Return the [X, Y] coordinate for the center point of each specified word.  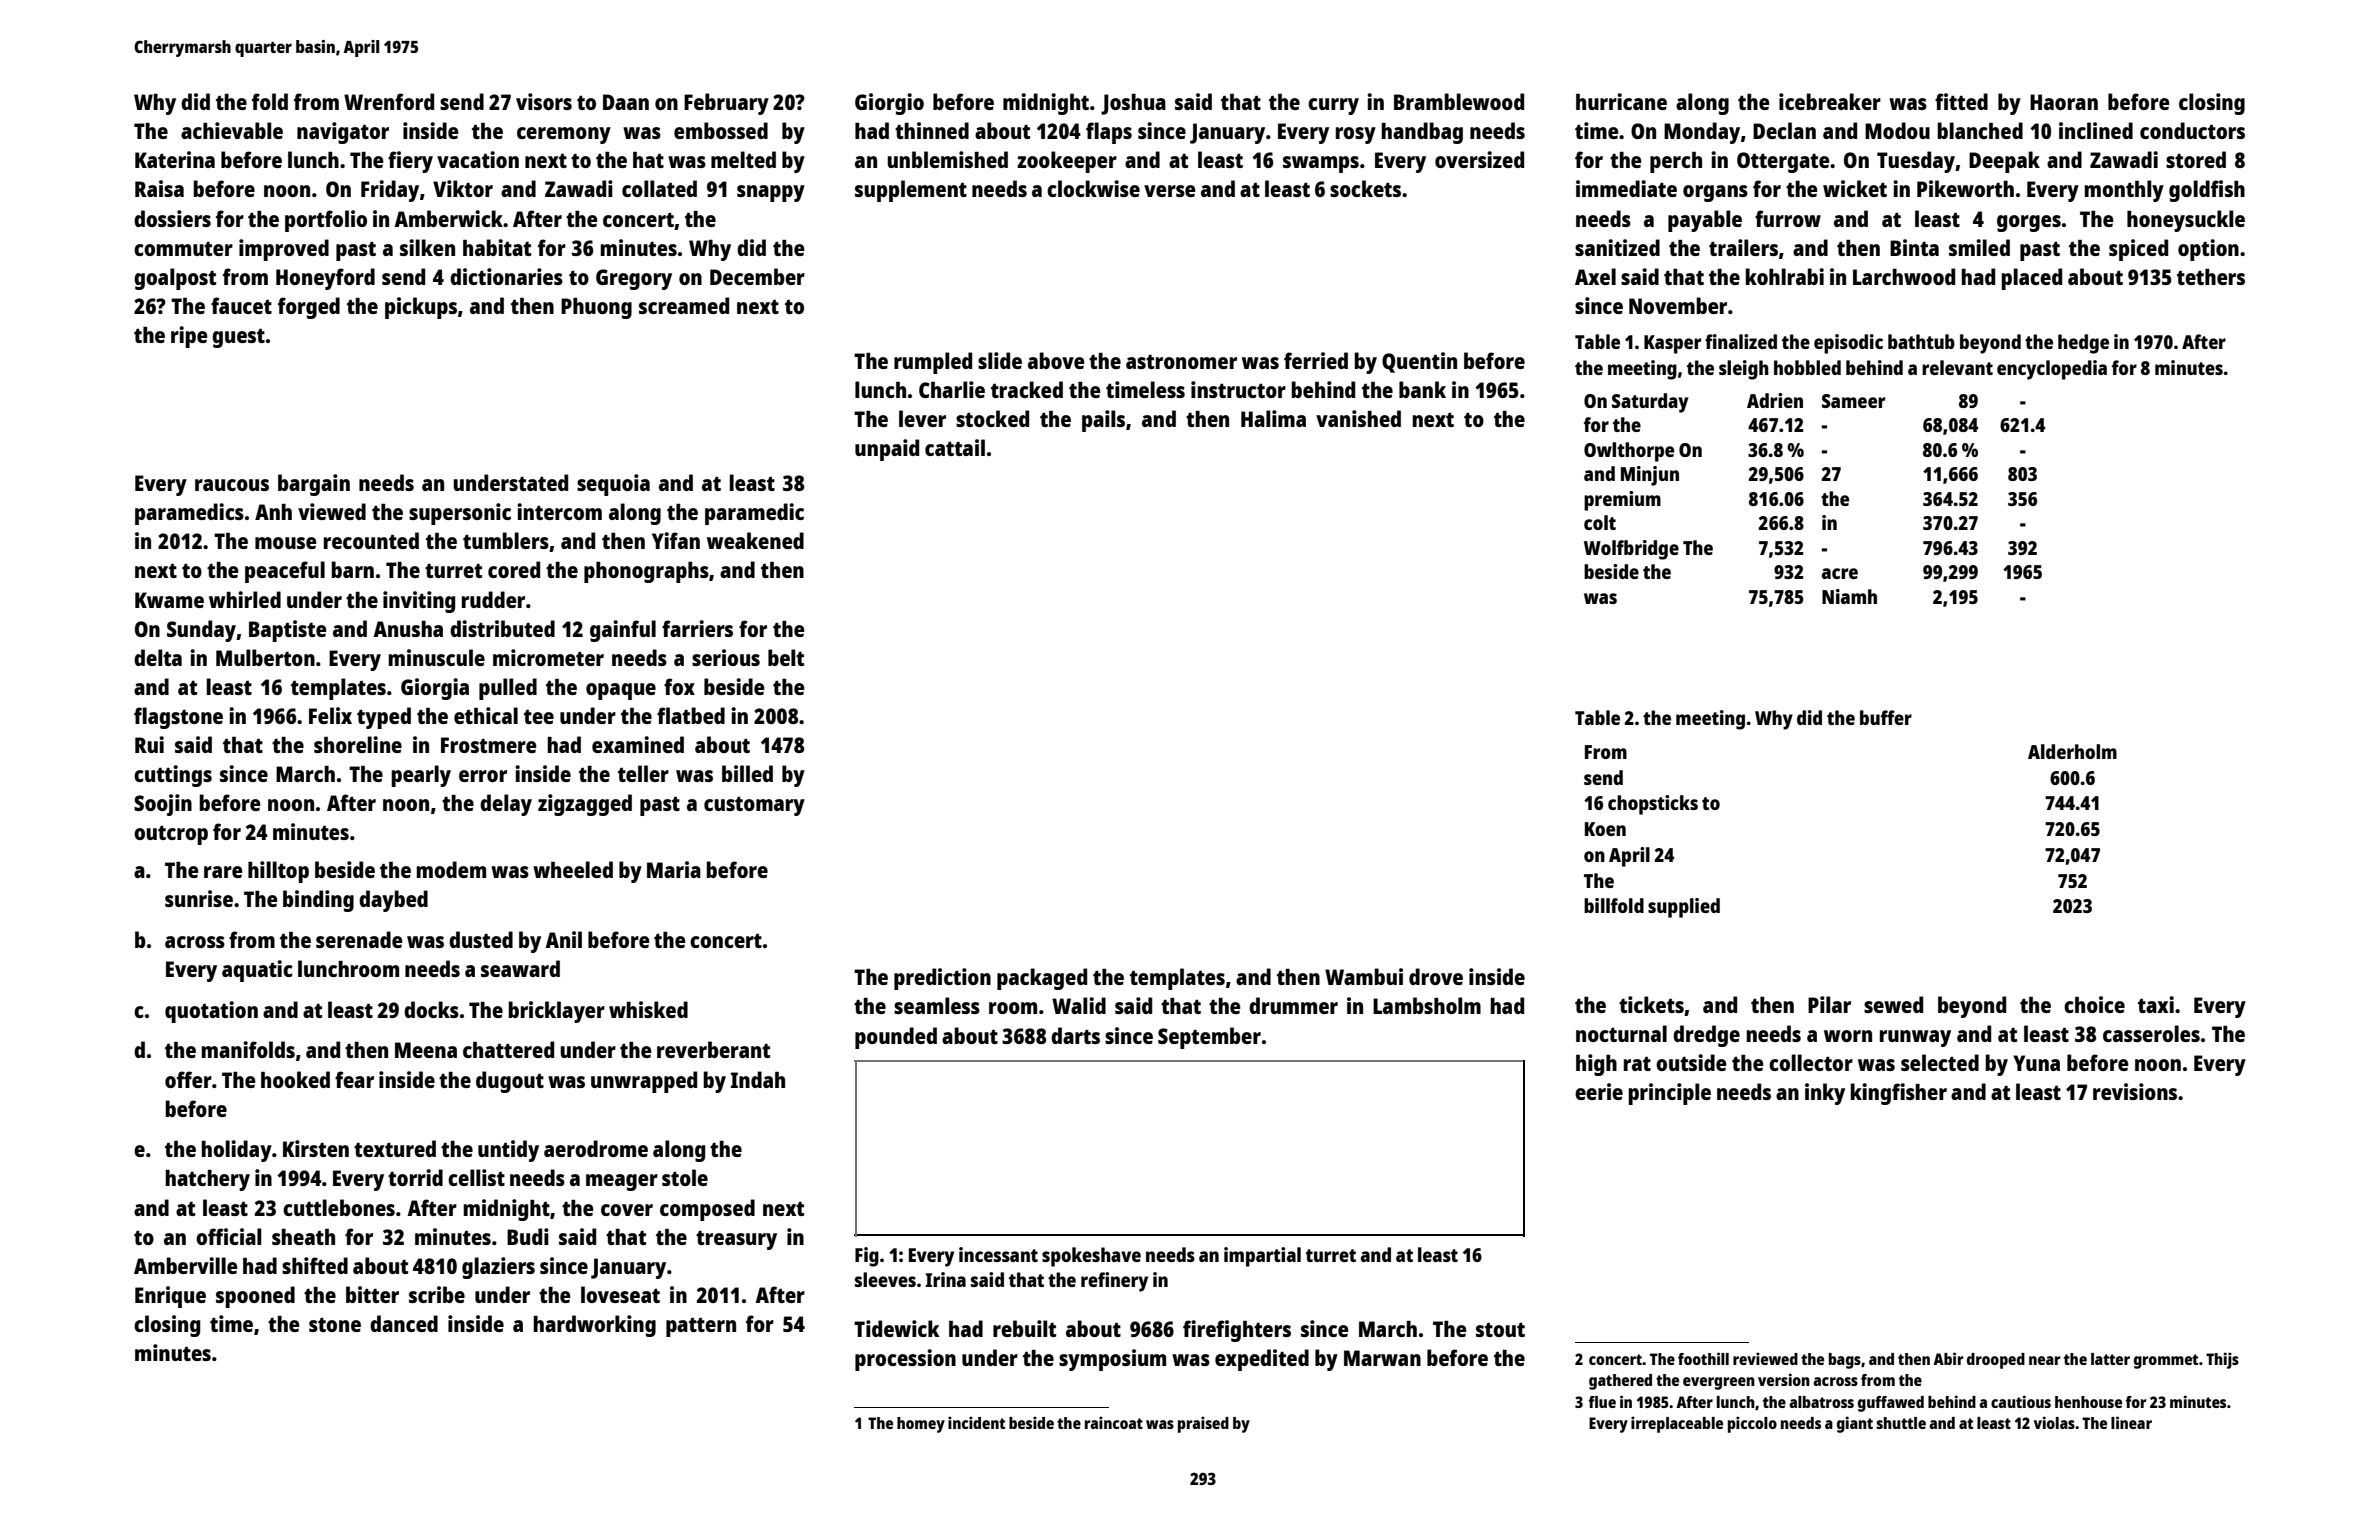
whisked [648, 1009]
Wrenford [389, 101]
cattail [955, 447]
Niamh [1849, 596]
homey [921, 1425]
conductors [2192, 130]
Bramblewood [1459, 101]
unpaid [887, 450]
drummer [1293, 1005]
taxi [2156, 1004]
